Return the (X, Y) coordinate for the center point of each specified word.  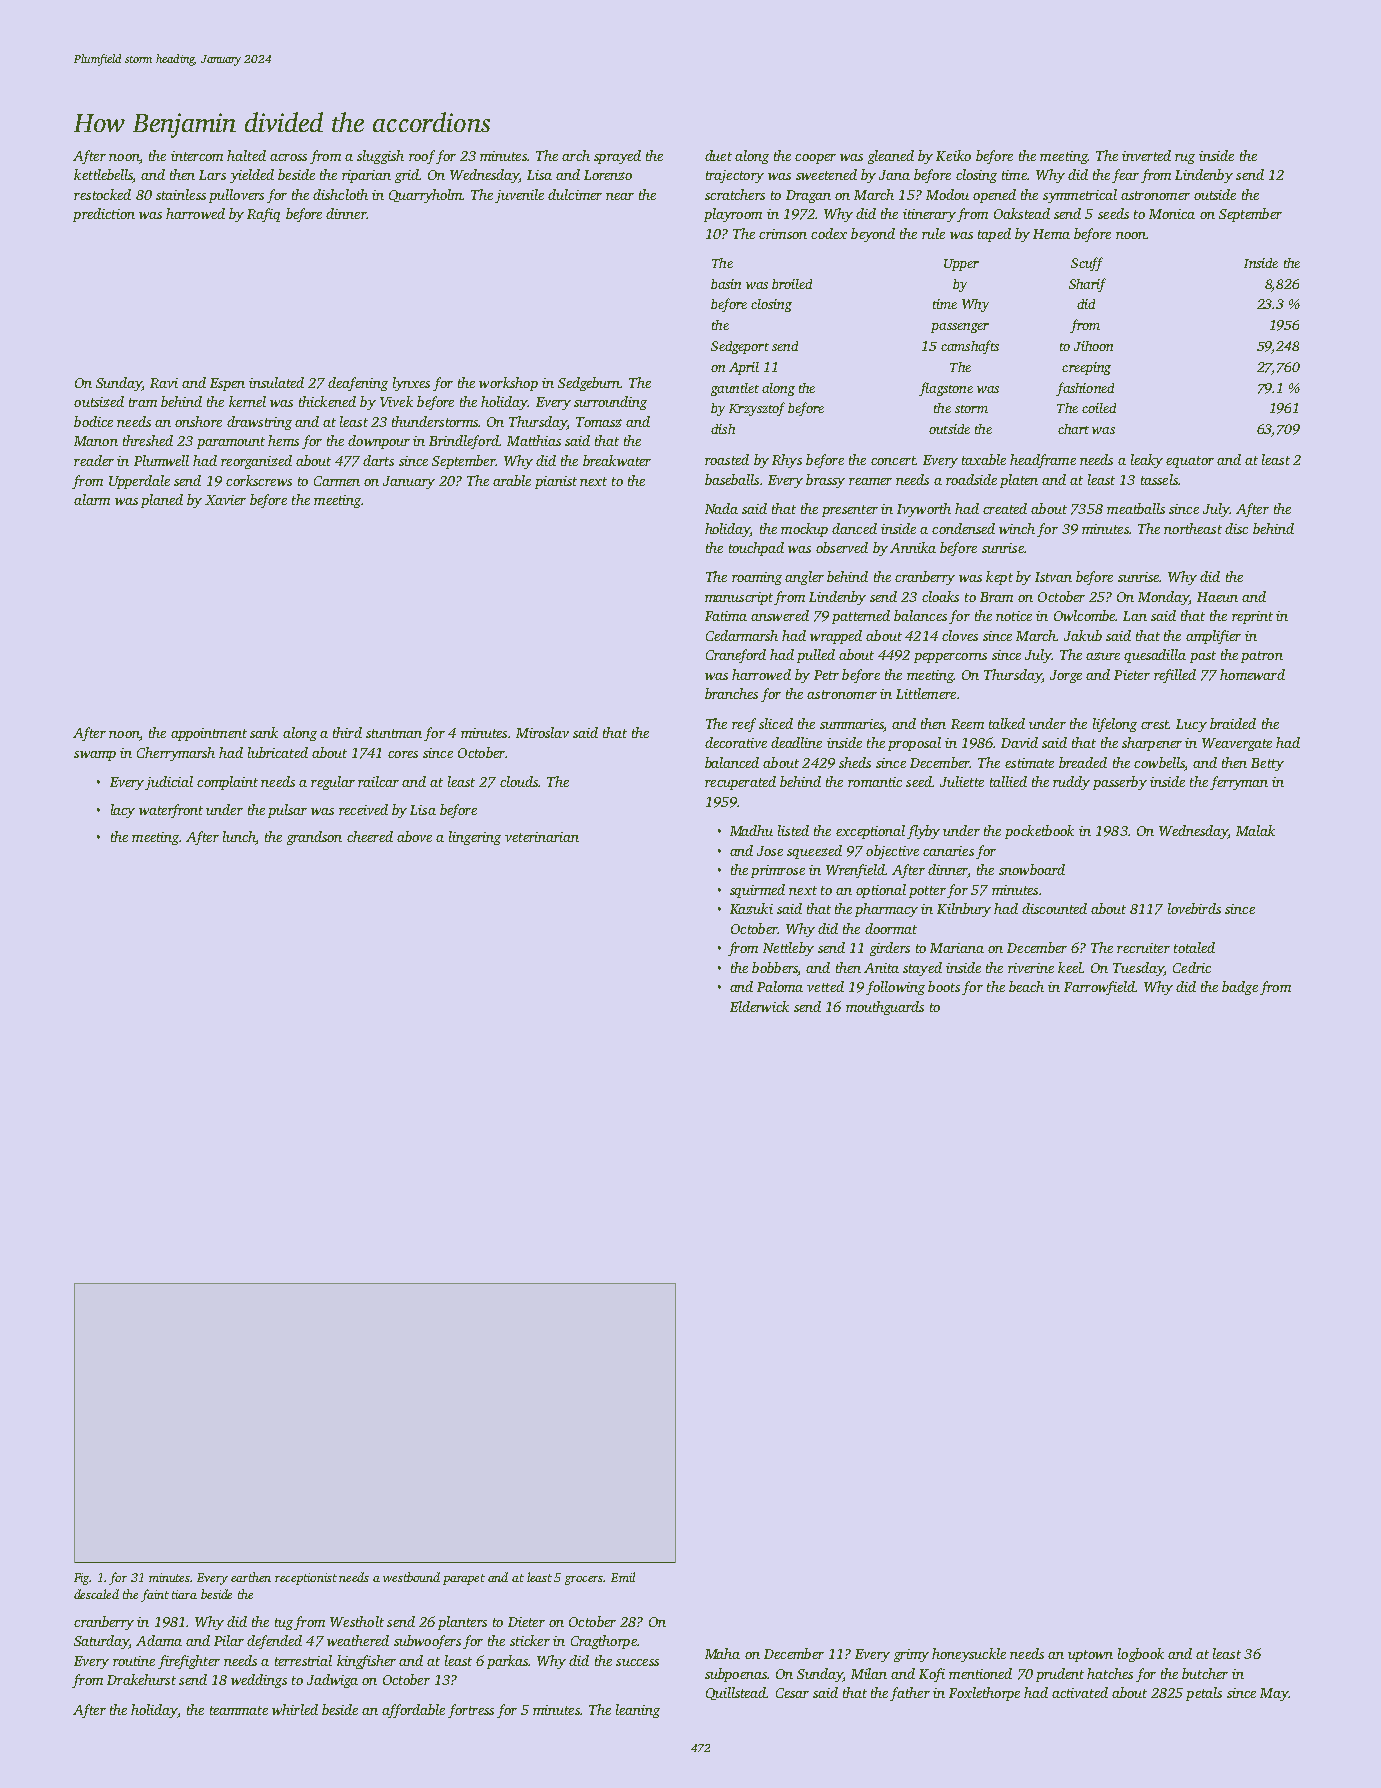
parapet (464, 1579)
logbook (1141, 1655)
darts (378, 460)
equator (1190, 462)
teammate (239, 1710)
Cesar (792, 1693)
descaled (96, 1594)
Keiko (953, 155)
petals (1204, 1694)
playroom (733, 215)
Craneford (736, 656)
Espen (227, 384)
